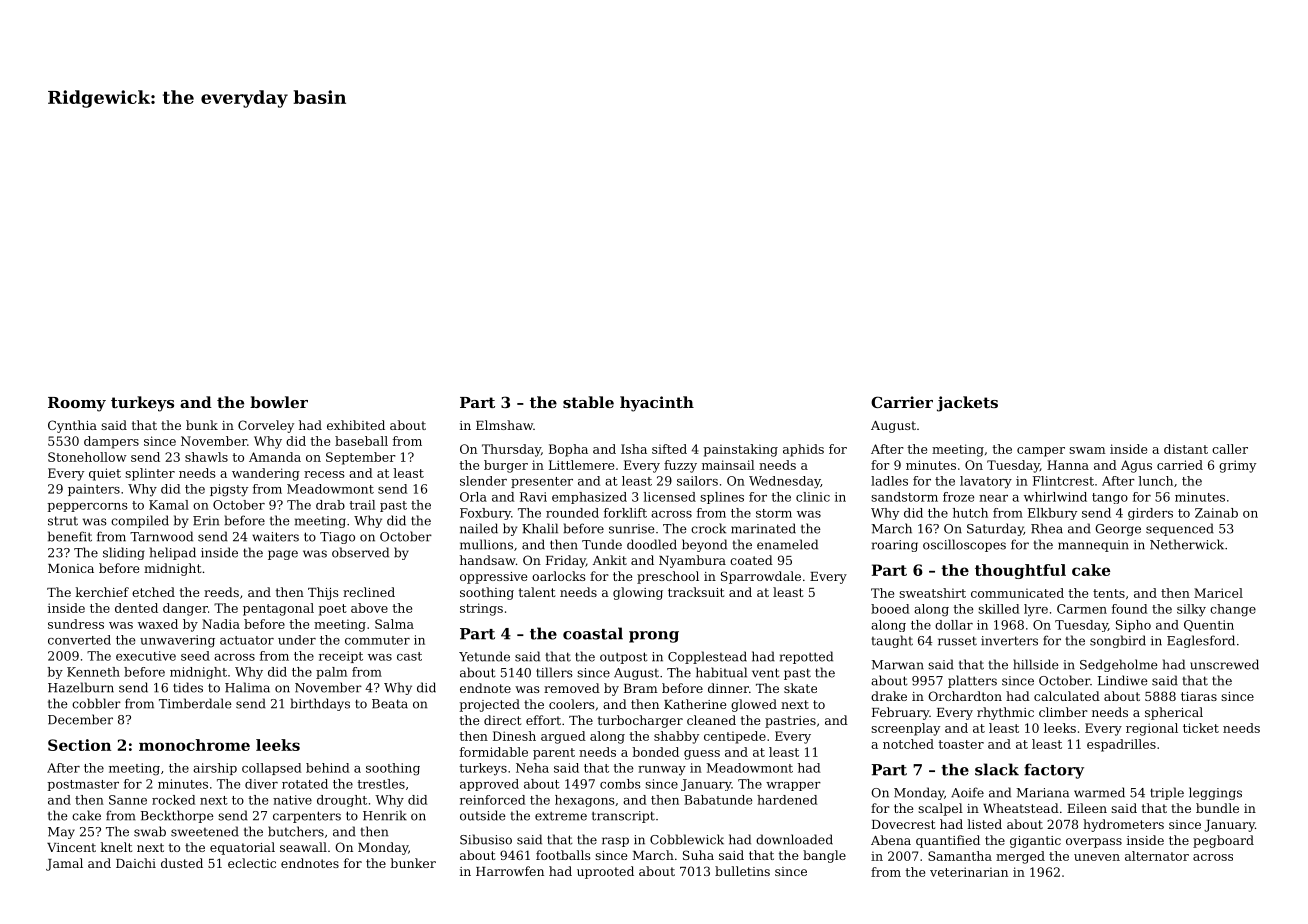  What do you see at coordinates (94, 490) in the document?
I see `painters` at bounding box center [94, 490].
